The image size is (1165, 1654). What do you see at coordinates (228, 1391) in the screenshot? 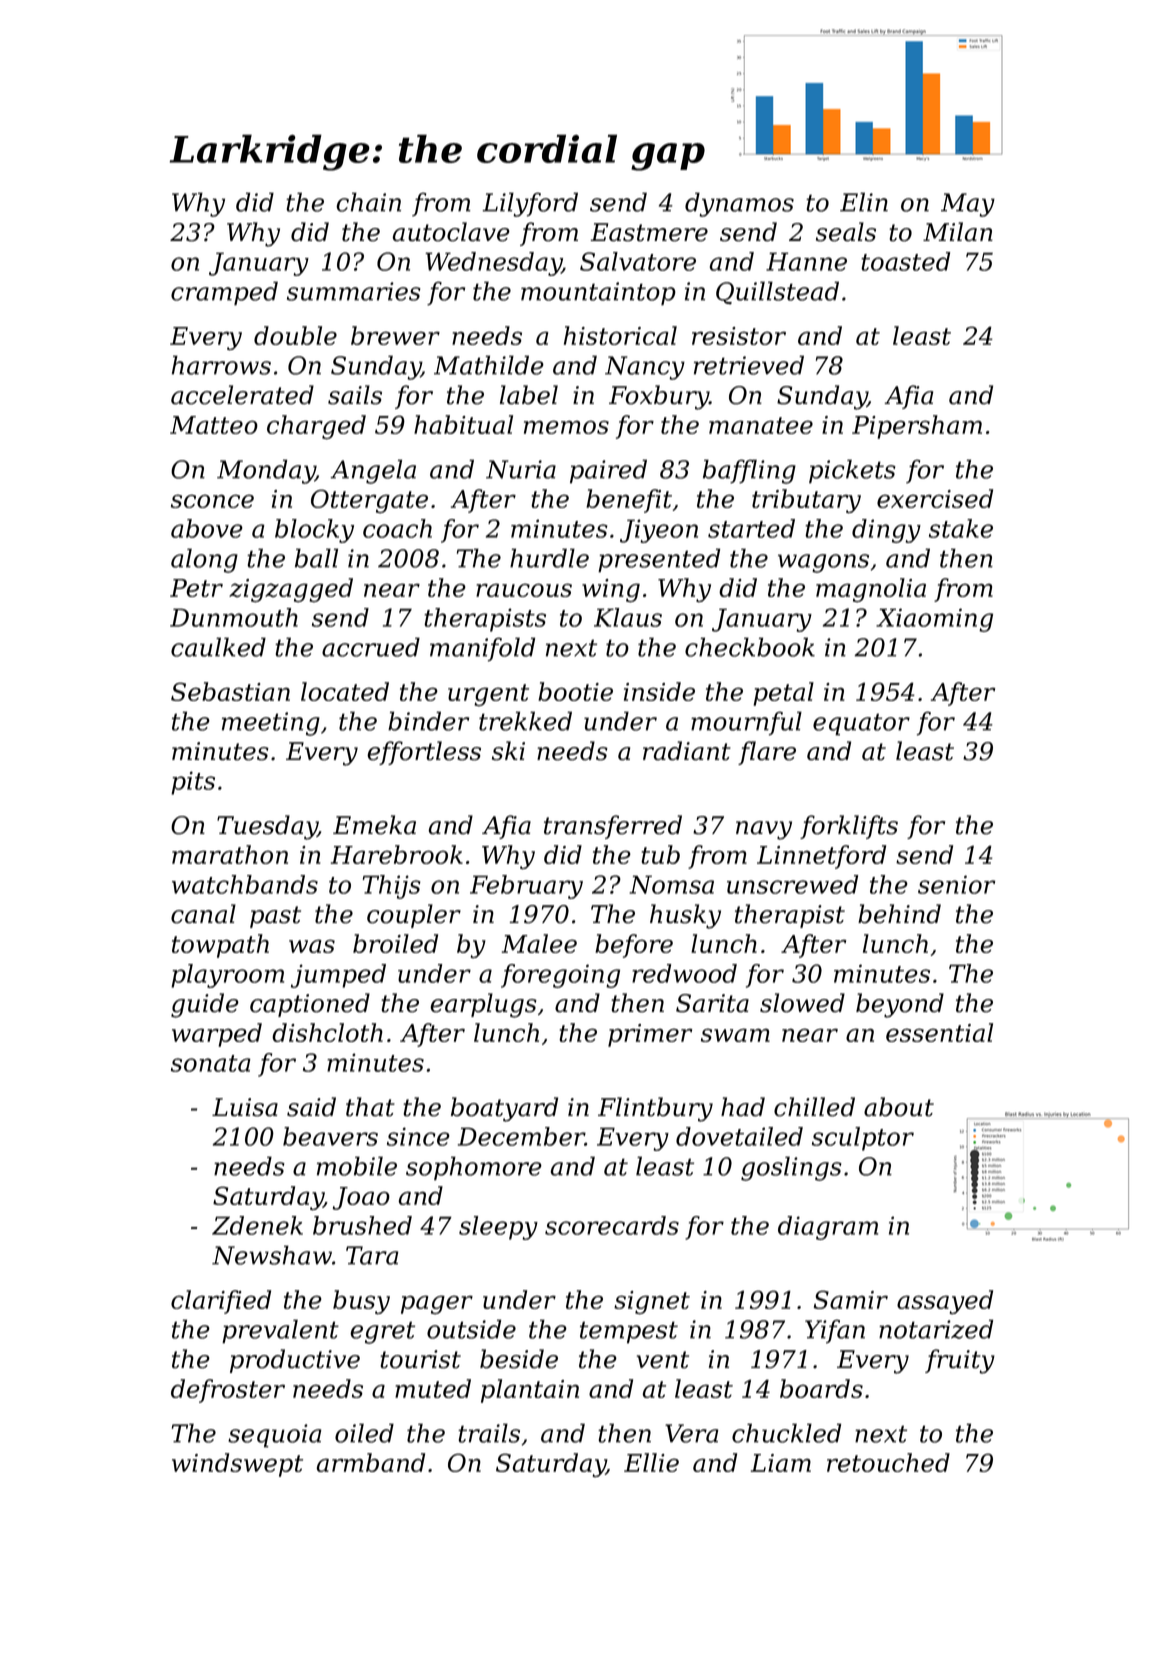
I see `defroster` at bounding box center [228, 1391].
